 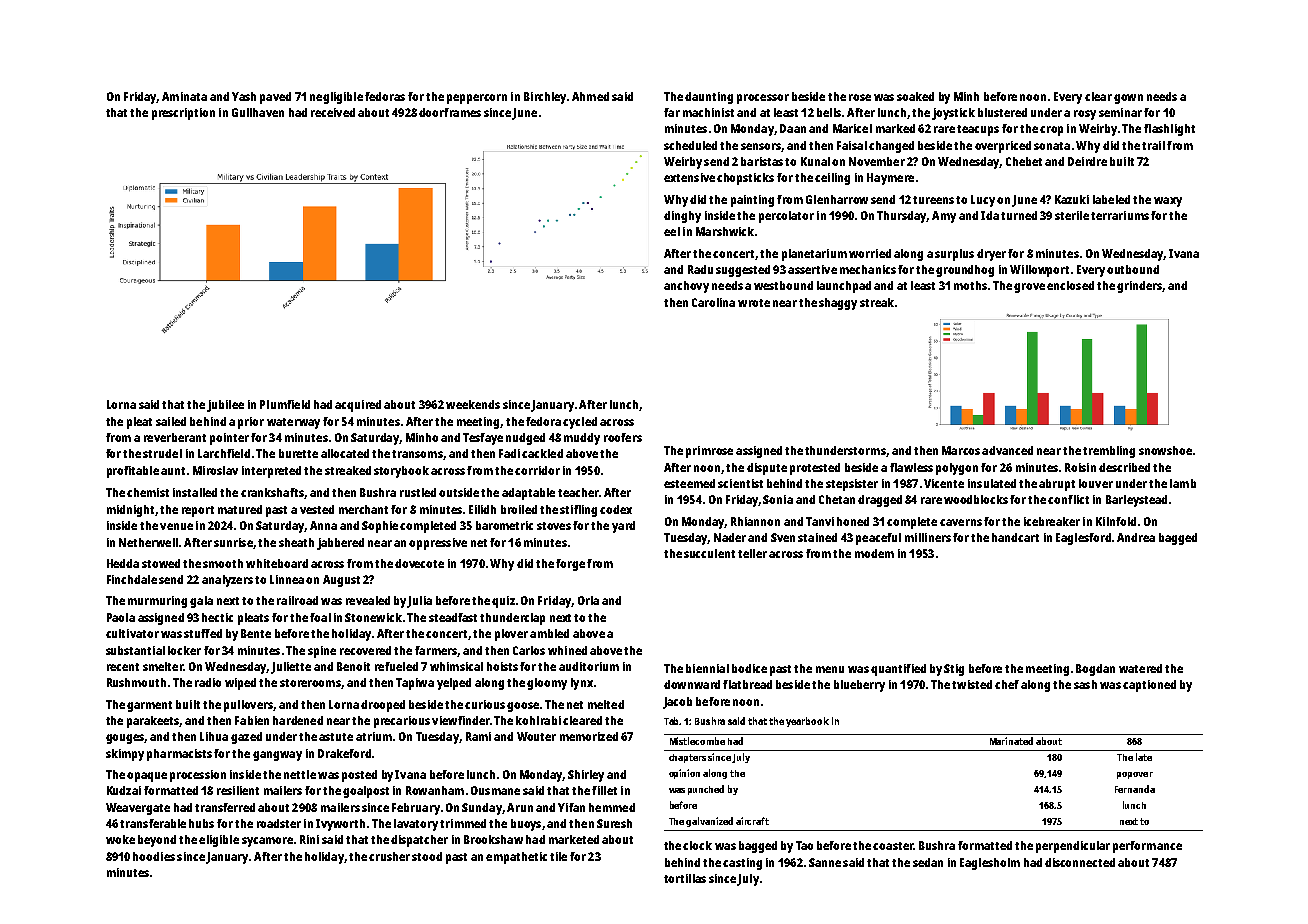 I want to click on refueled, so click(x=396, y=666).
